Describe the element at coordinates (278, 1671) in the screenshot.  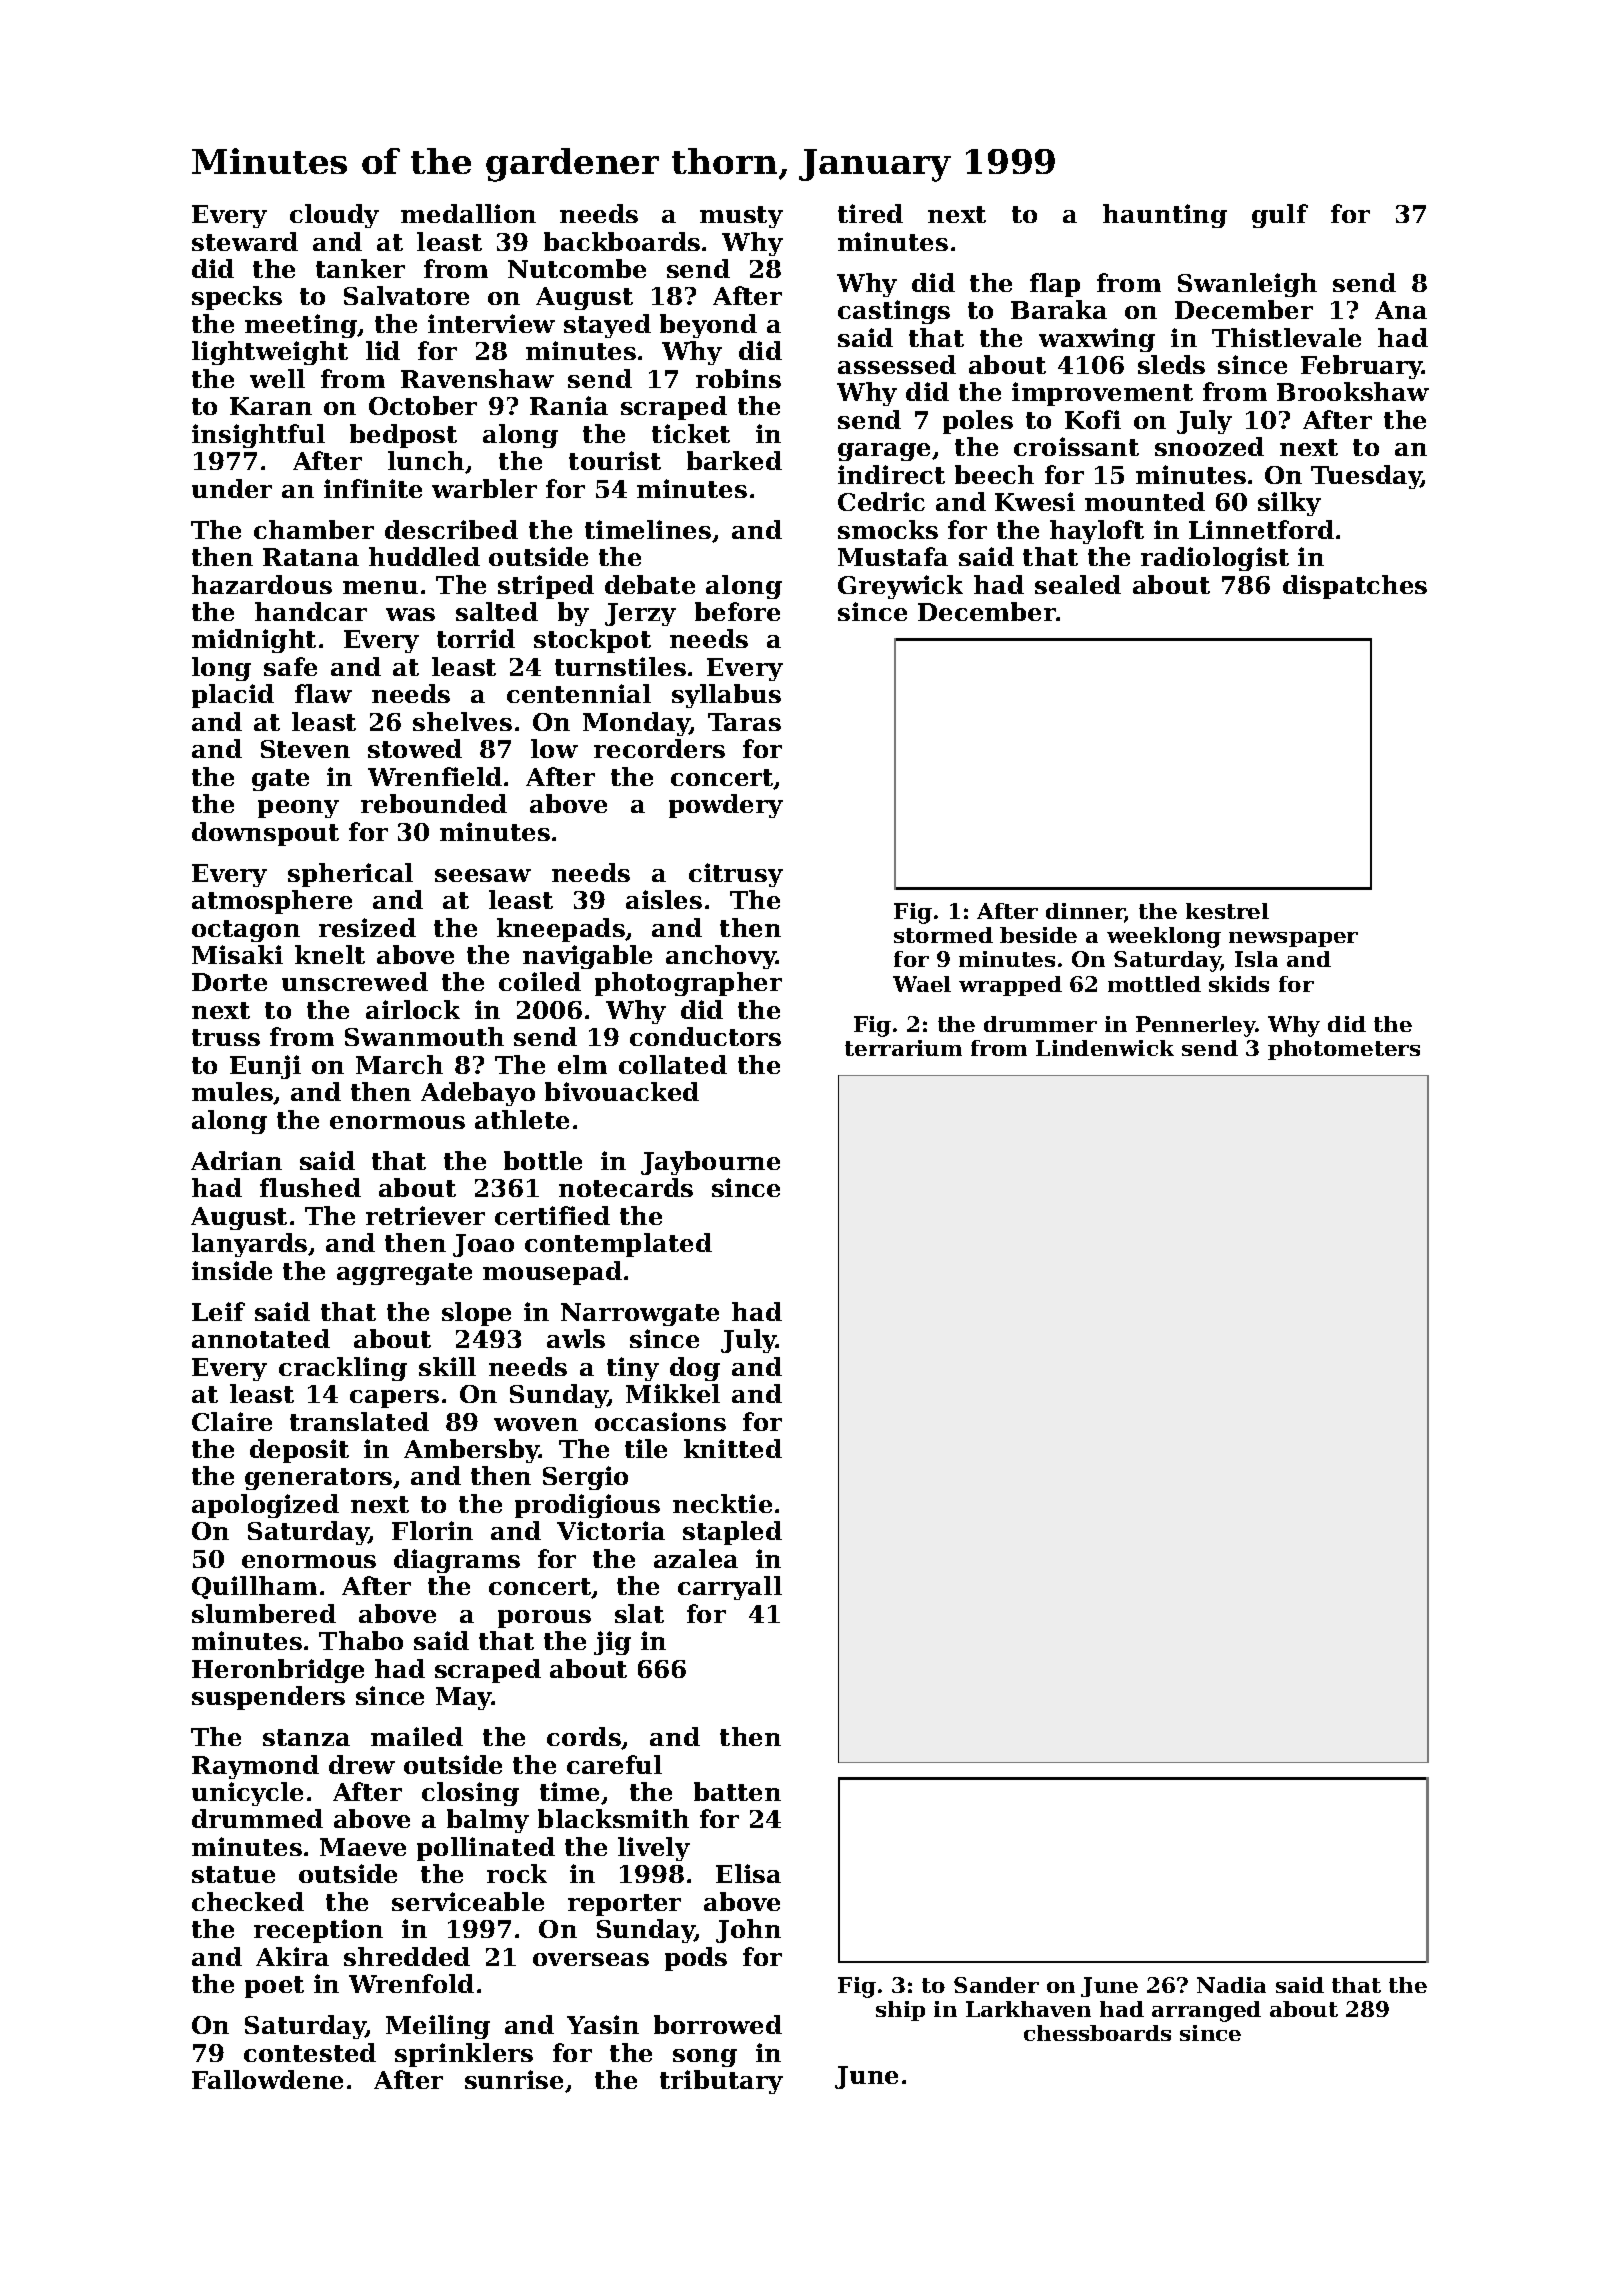
I see `Heronbridge` at that location.
